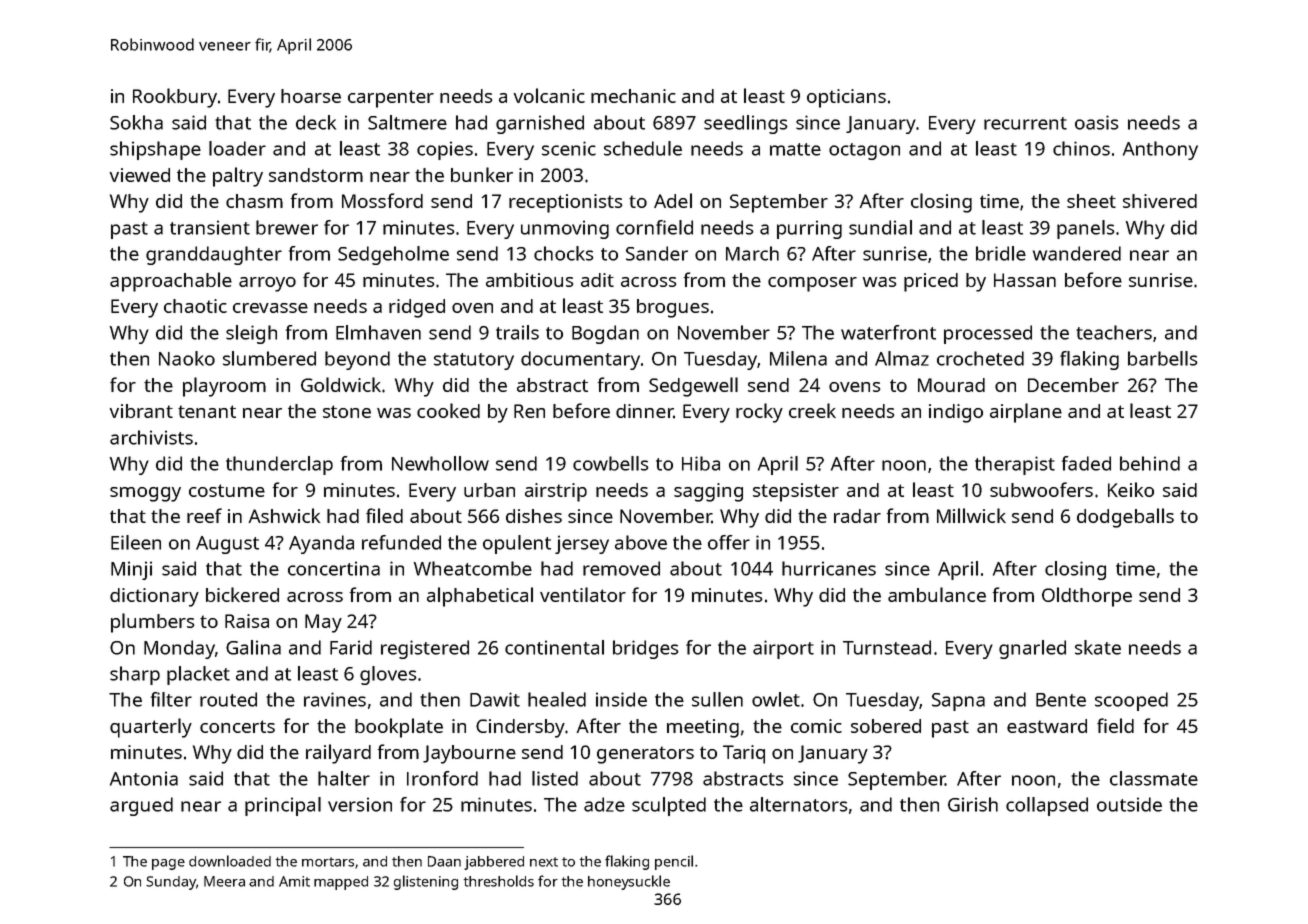 The height and width of the image is (924, 1308). I want to click on viewed, so click(140, 175).
